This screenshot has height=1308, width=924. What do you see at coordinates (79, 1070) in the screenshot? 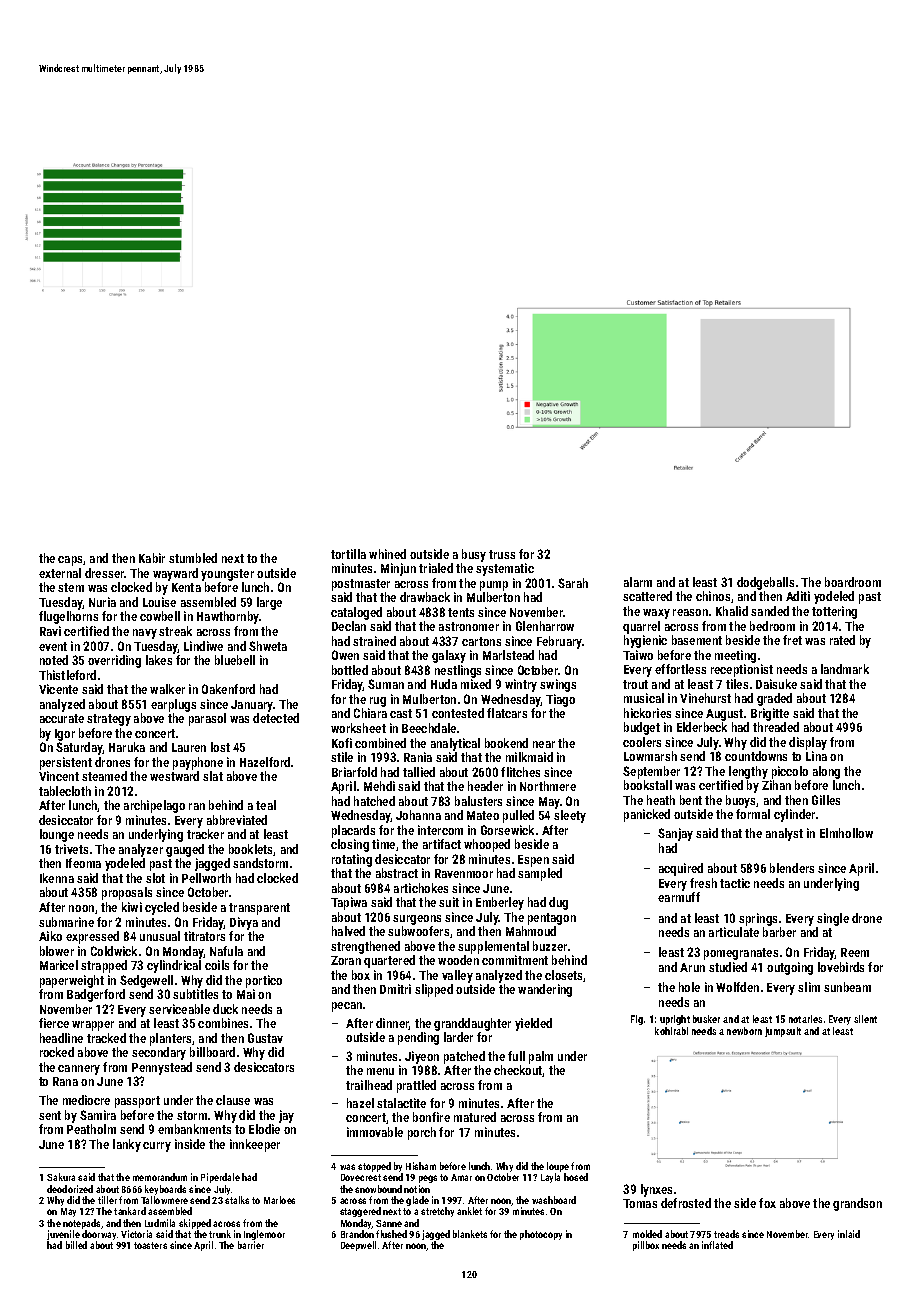
I see `cannery` at bounding box center [79, 1070].
